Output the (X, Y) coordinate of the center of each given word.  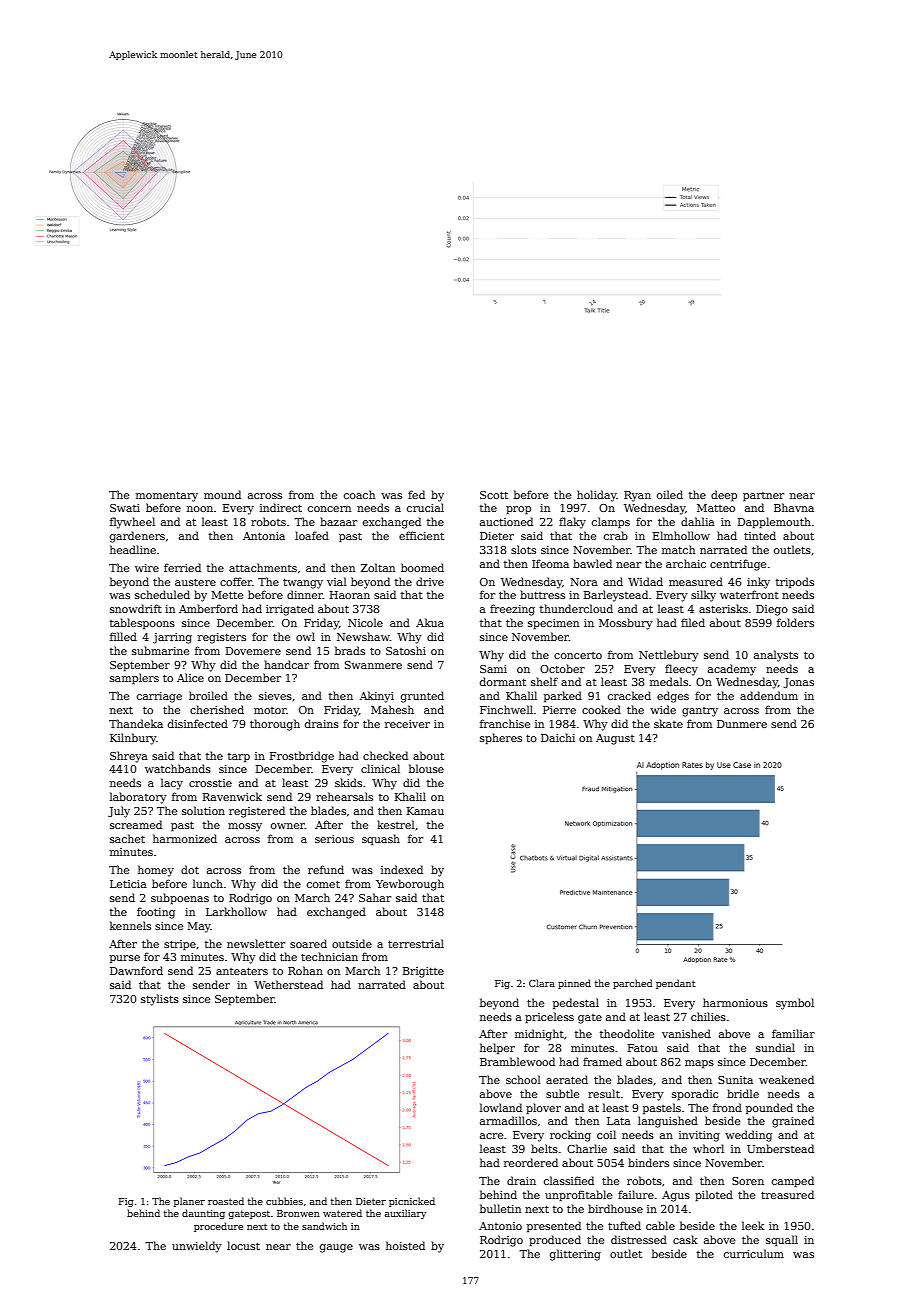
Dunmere (742, 724)
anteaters (242, 971)
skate (668, 723)
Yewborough (410, 885)
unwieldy (197, 1247)
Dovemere (253, 651)
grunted (422, 697)
